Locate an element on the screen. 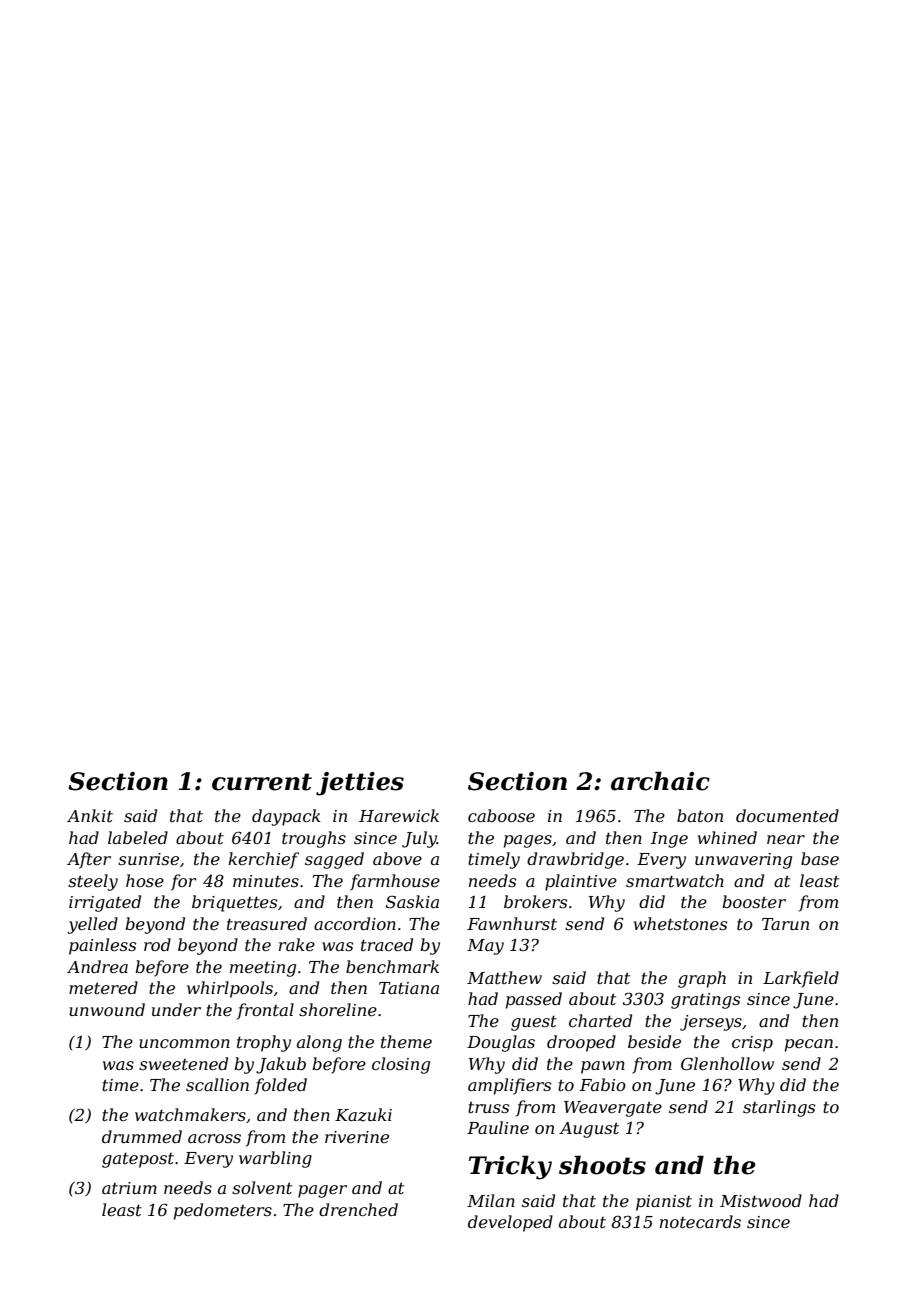 This screenshot has width=908, height=1316. Larkfield is located at coordinates (801, 979).
